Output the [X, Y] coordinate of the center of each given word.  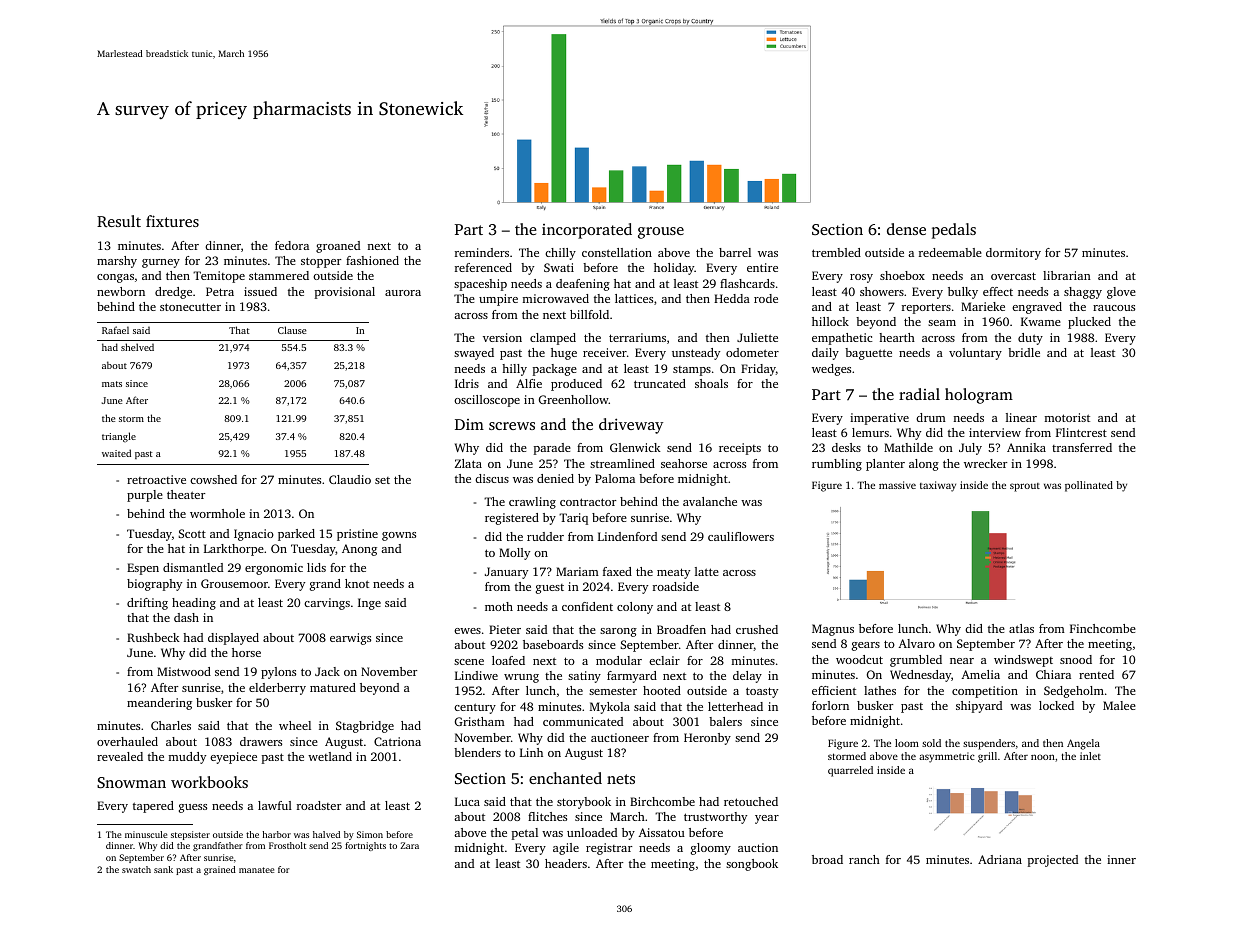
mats [112, 384]
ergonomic [274, 569]
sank [163, 869]
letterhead [735, 706]
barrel [735, 252]
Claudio [350, 479]
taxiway [938, 486]
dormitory [1013, 254]
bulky [963, 293]
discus [492, 478]
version [502, 337]
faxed [617, 571]
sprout [1025, 487]
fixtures [172, 221]
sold [931, 743]
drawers [261, 741]
